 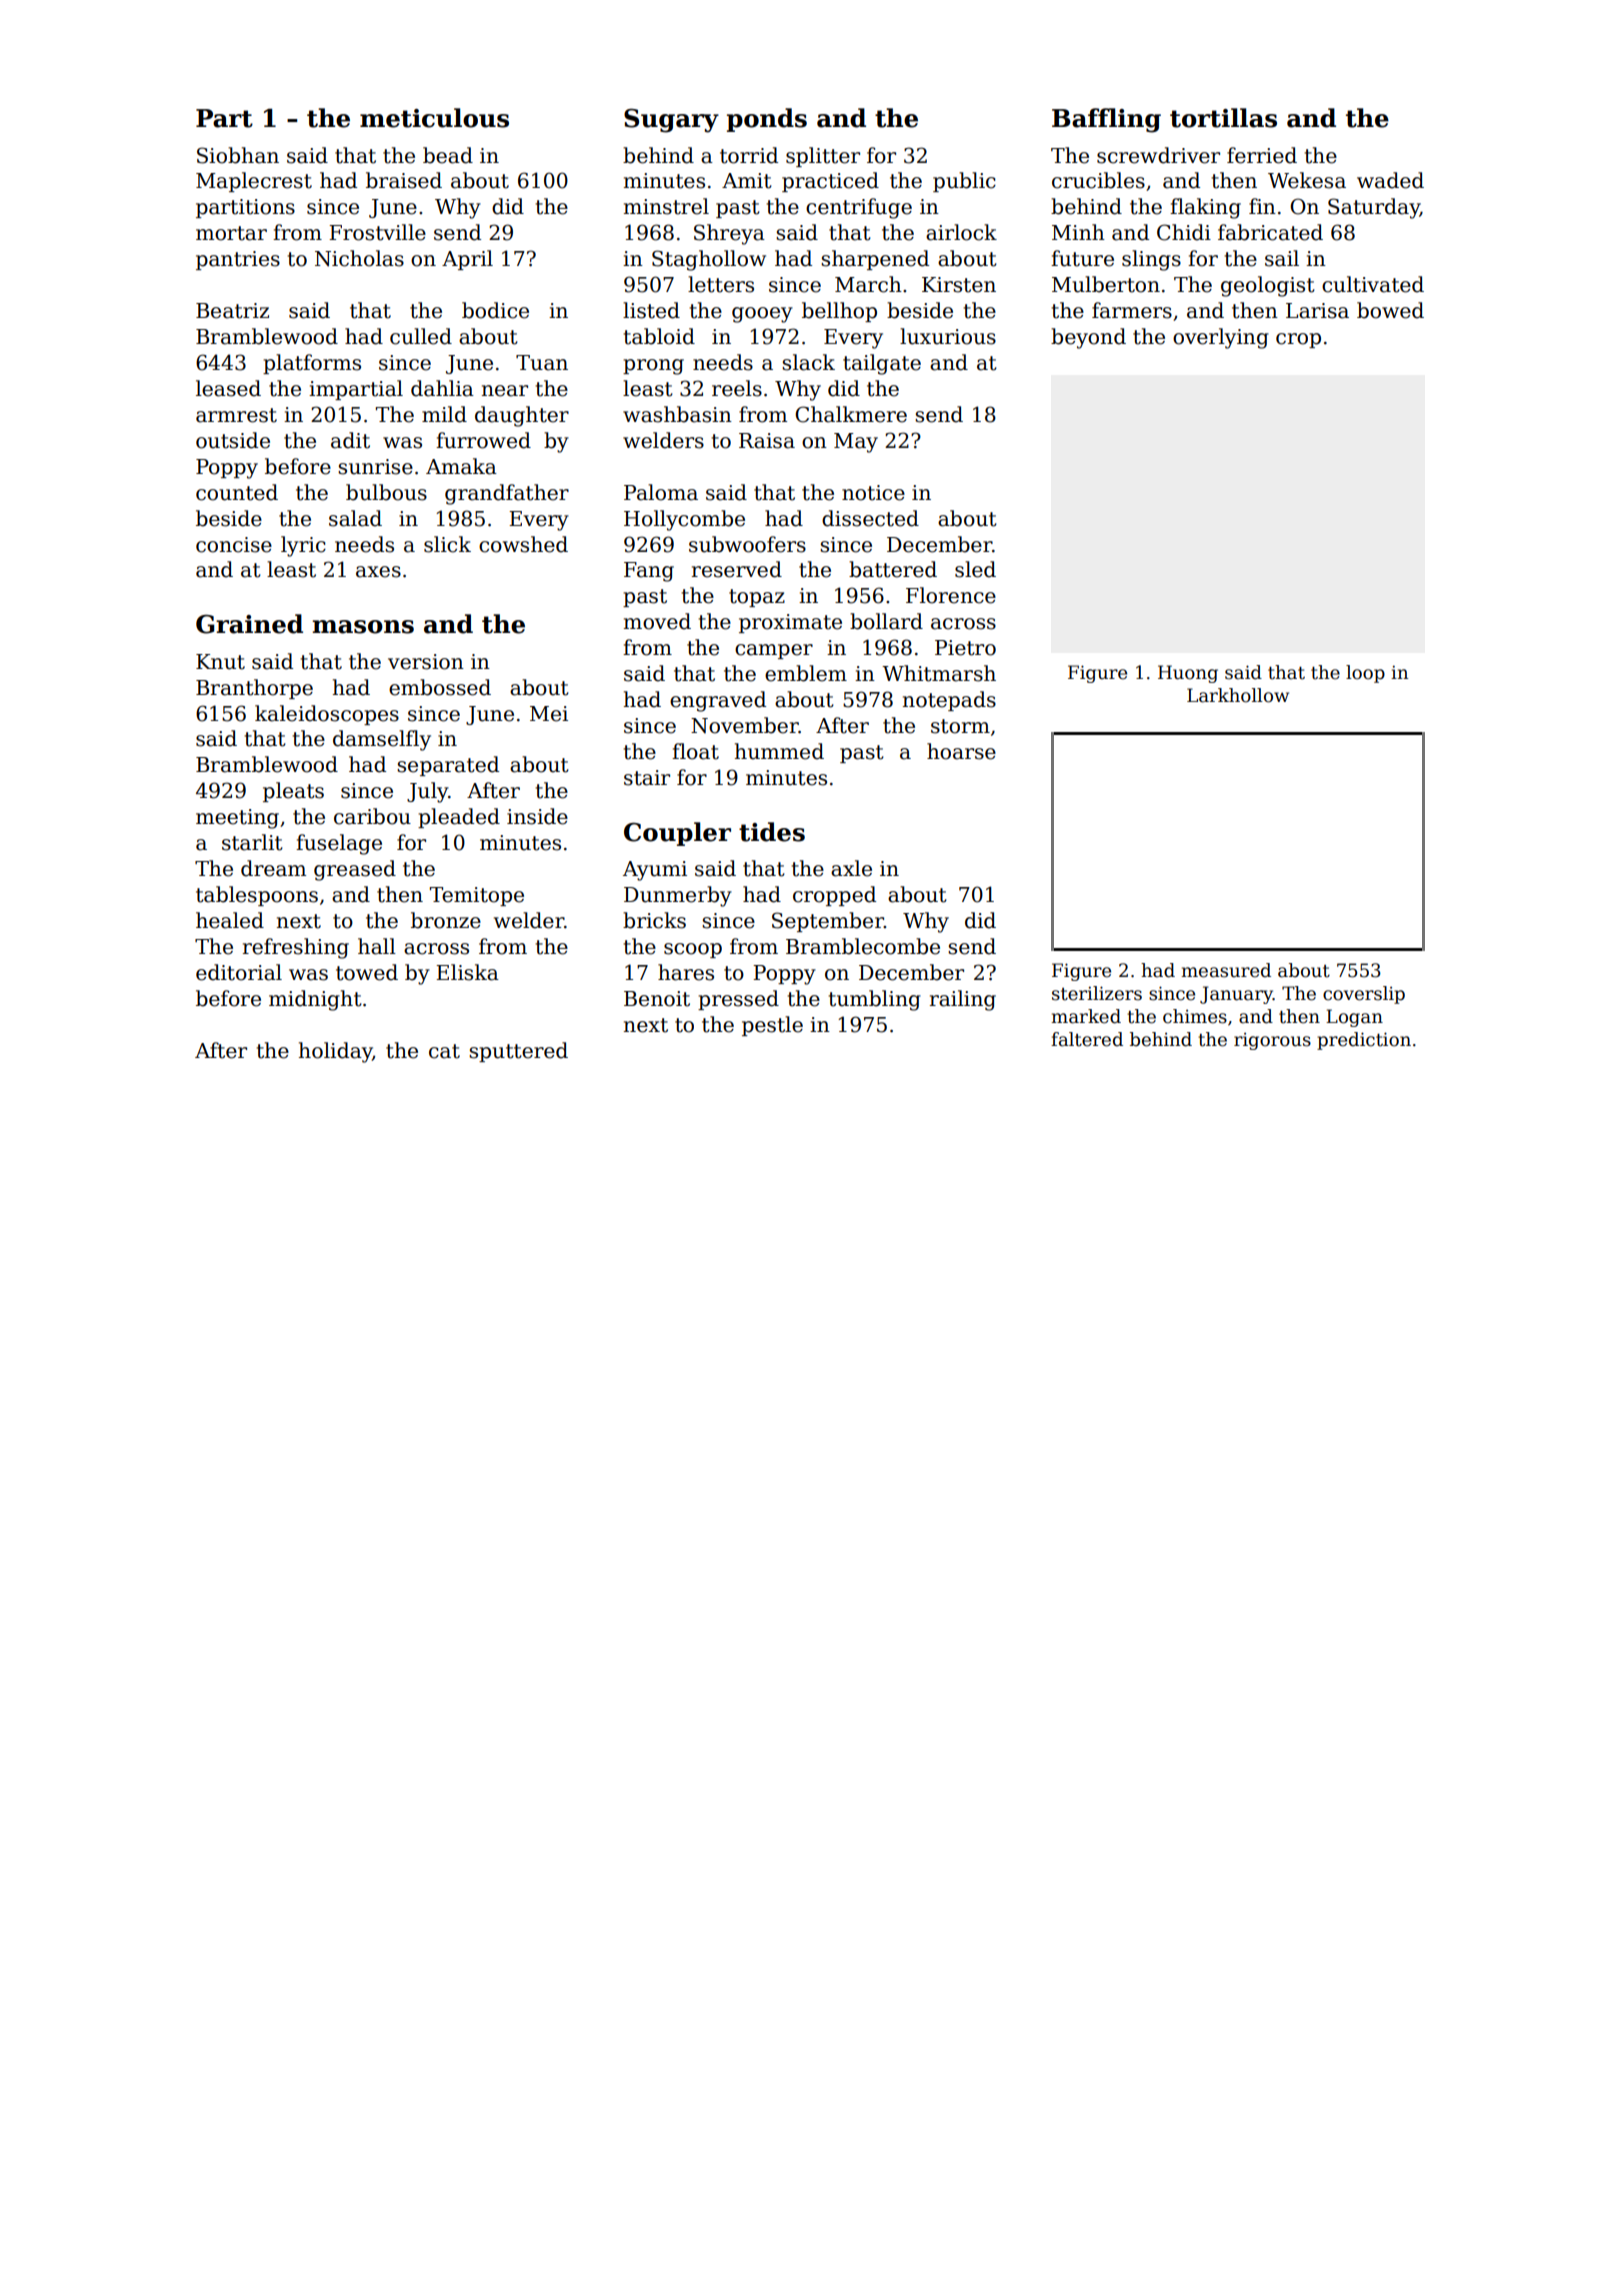 I want to click on Fang, so click(x=649, y=572).
